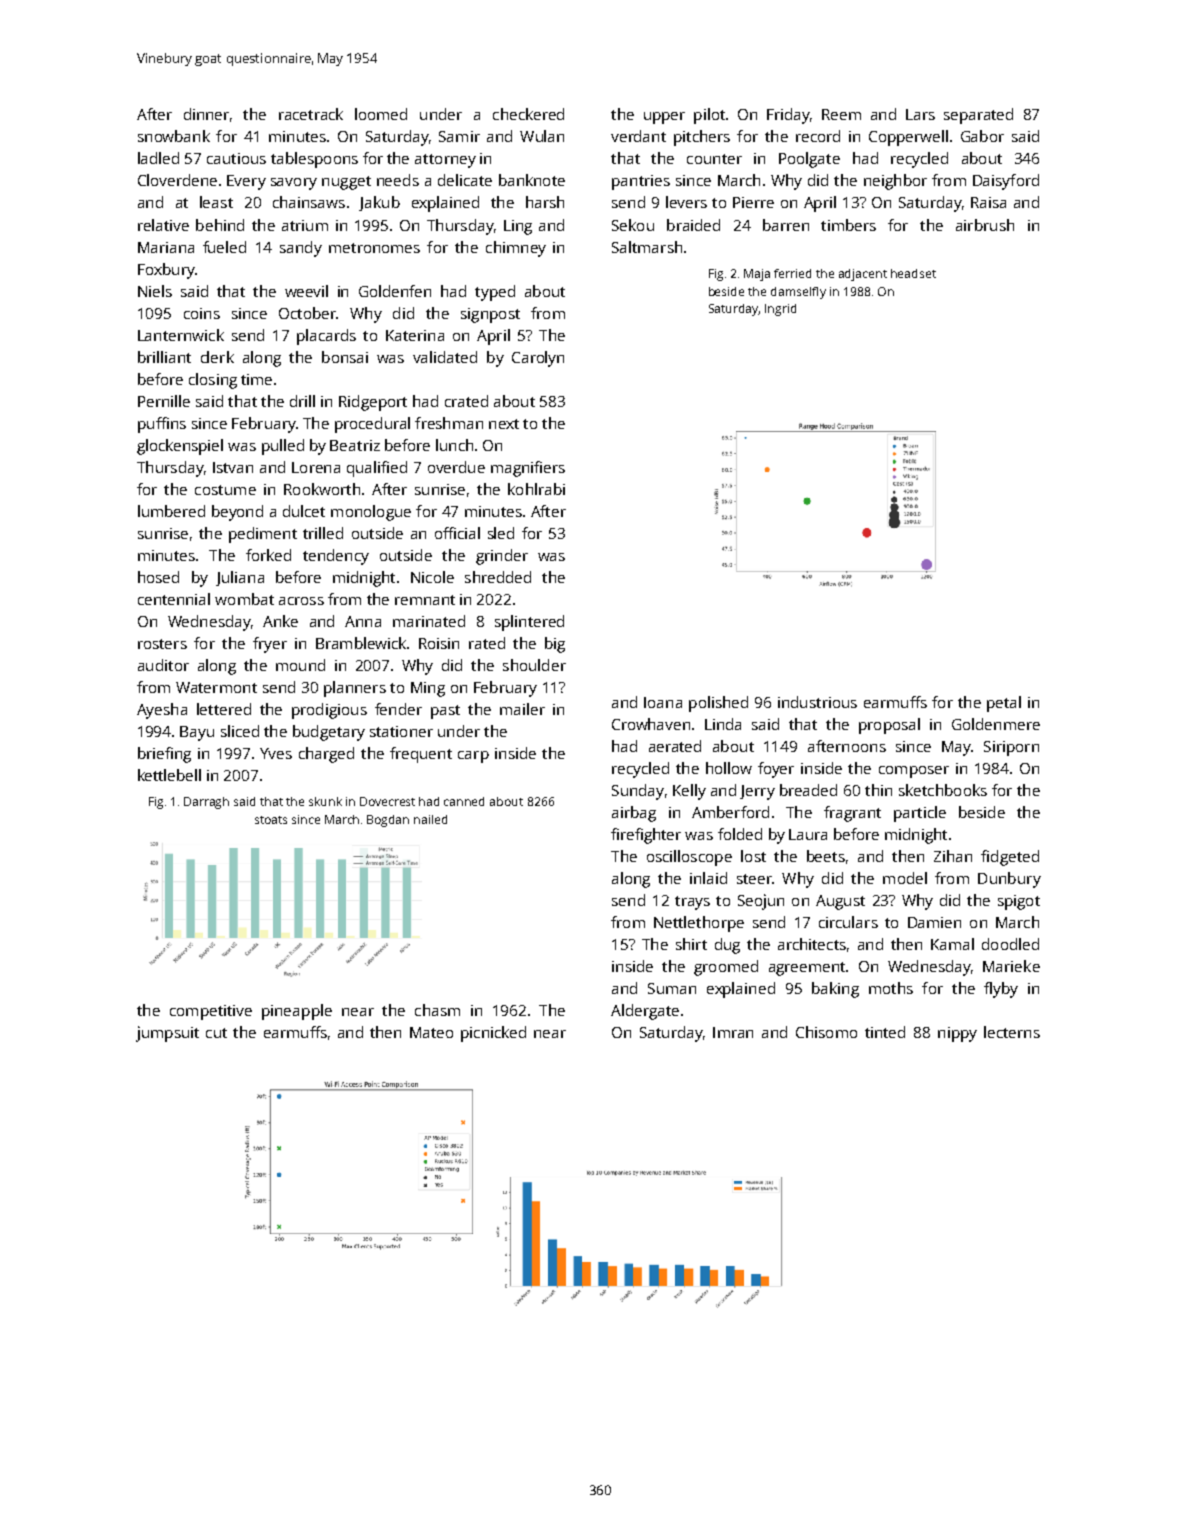  I want to click on carp, so click(473, 757).
